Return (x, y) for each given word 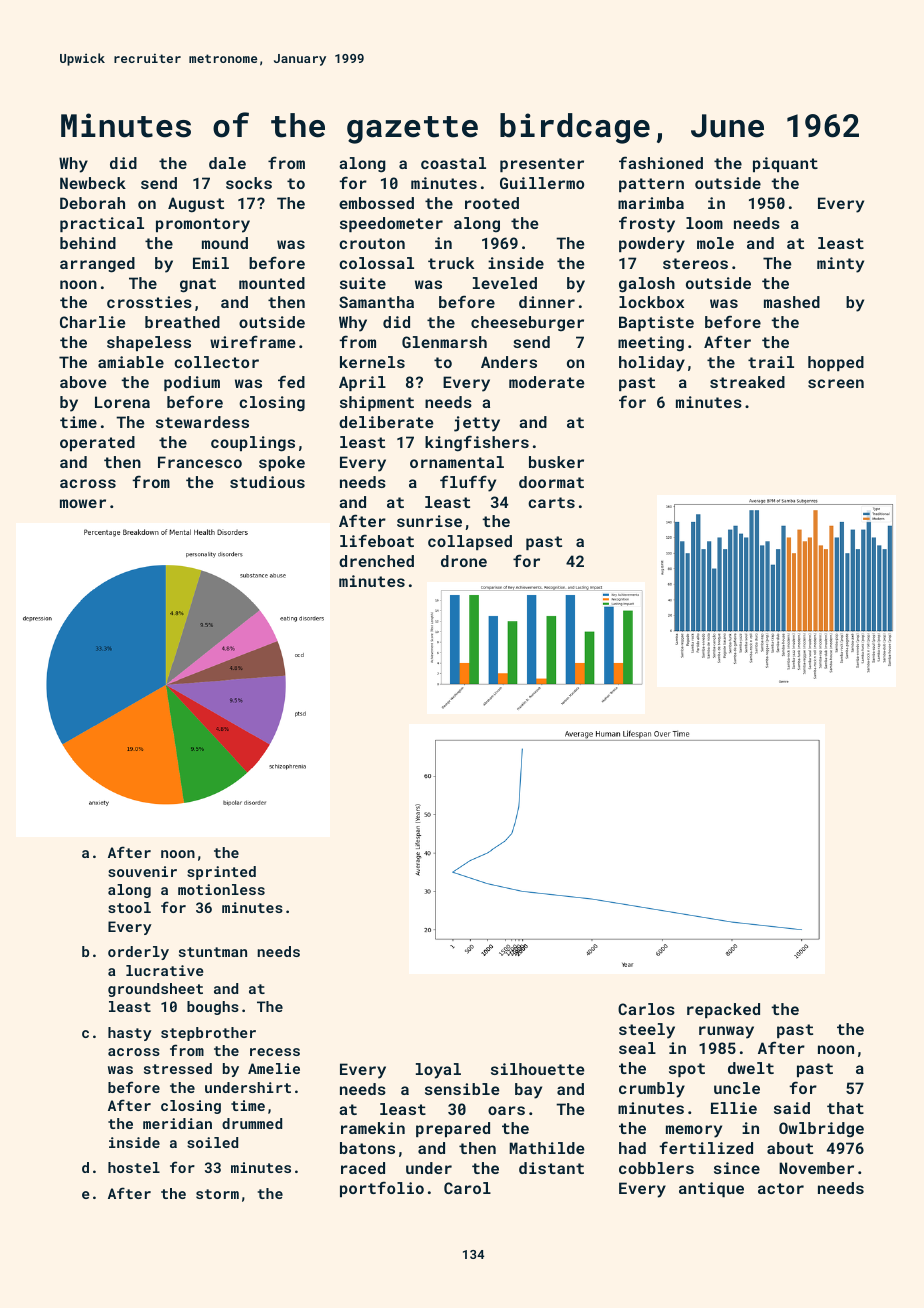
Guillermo (542, 183)
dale (227, 163)
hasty (130, 1034)
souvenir (142, 871)
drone (464, 561)
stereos (695, 263)
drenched (376, 561)
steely (647, 1031)
